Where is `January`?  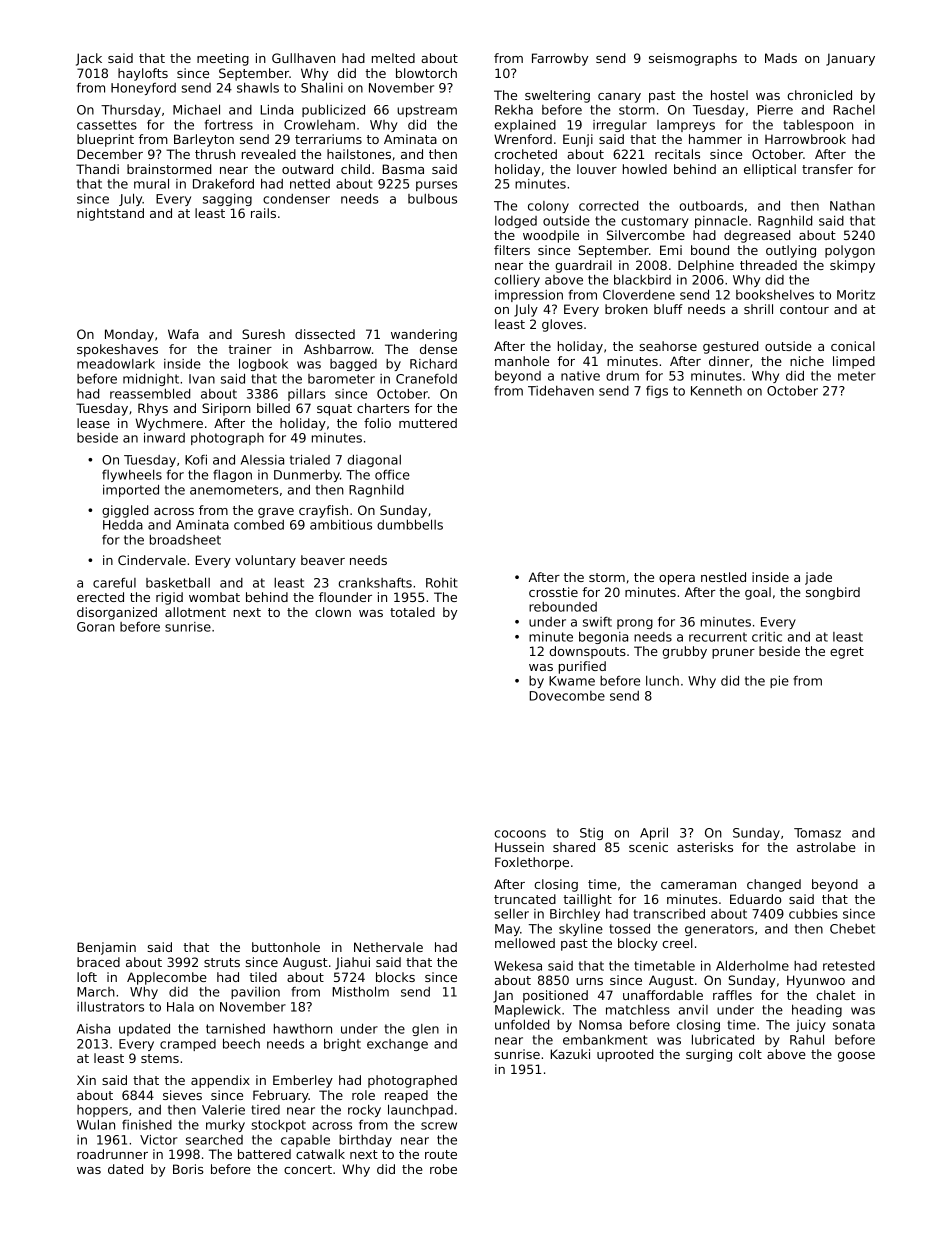 January is located at coordinates (850, 59).
